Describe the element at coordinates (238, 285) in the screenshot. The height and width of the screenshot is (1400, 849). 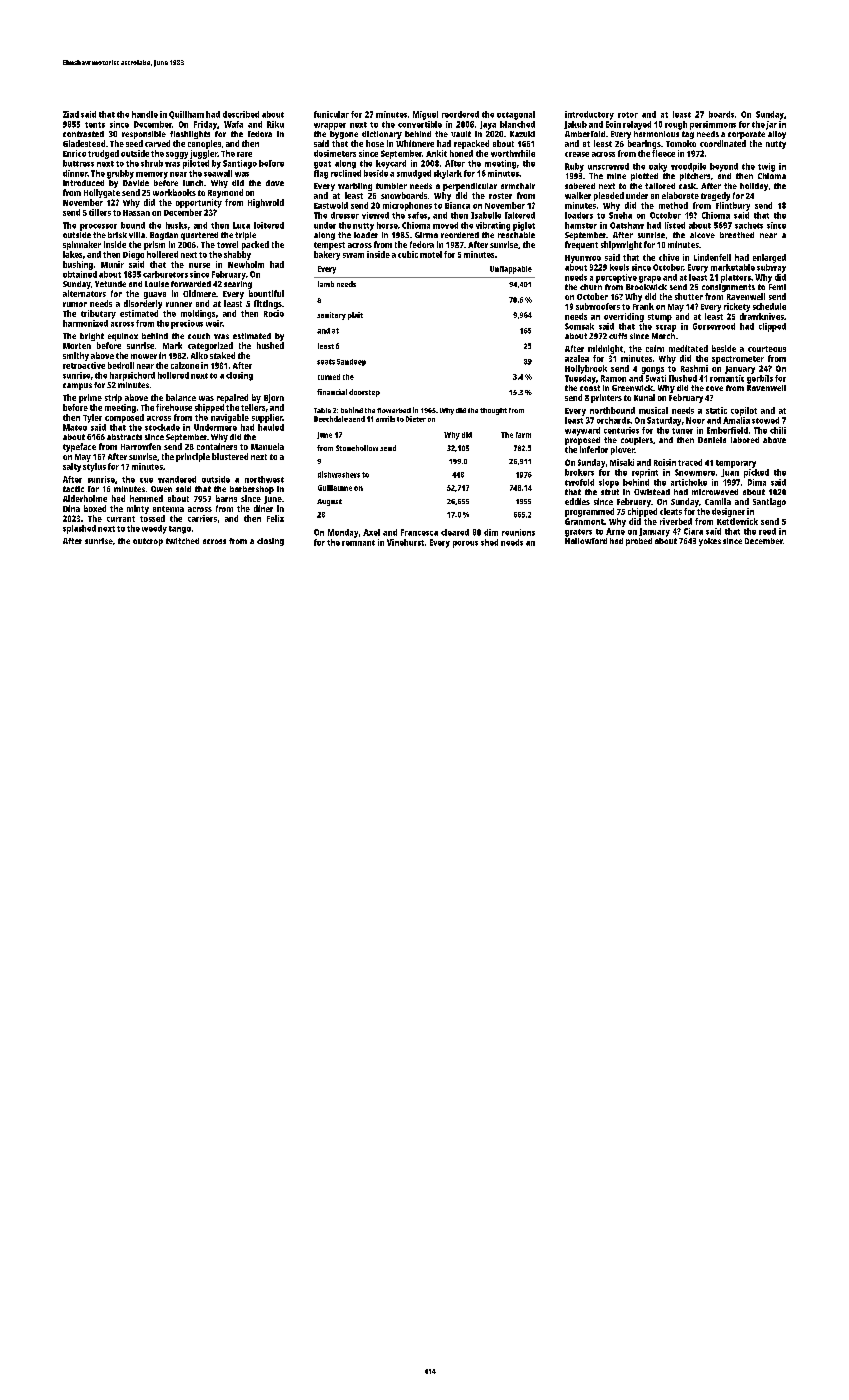
I see `searing` at that location.
